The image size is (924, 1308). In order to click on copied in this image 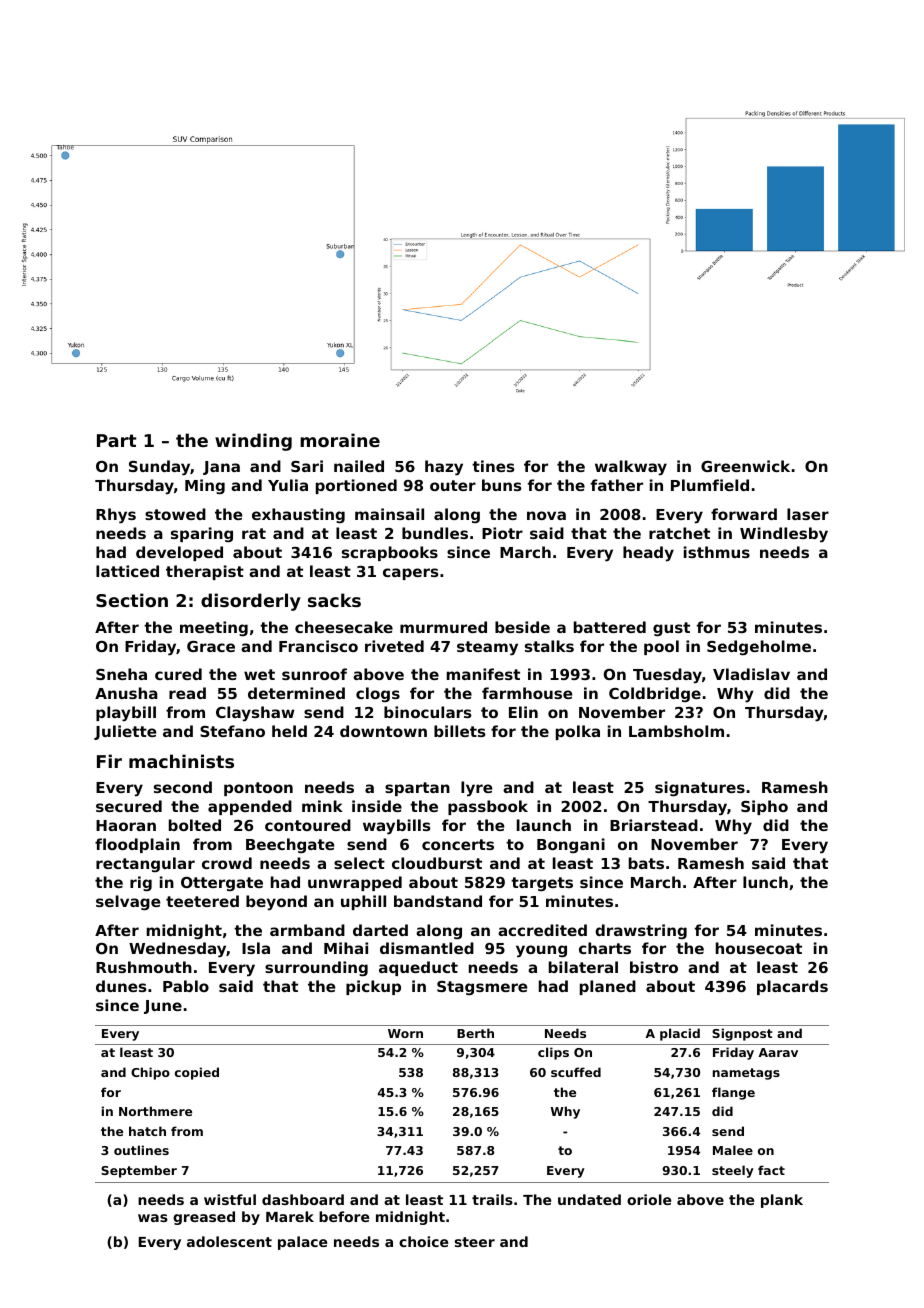, I will do `click(197, 1073)`.
